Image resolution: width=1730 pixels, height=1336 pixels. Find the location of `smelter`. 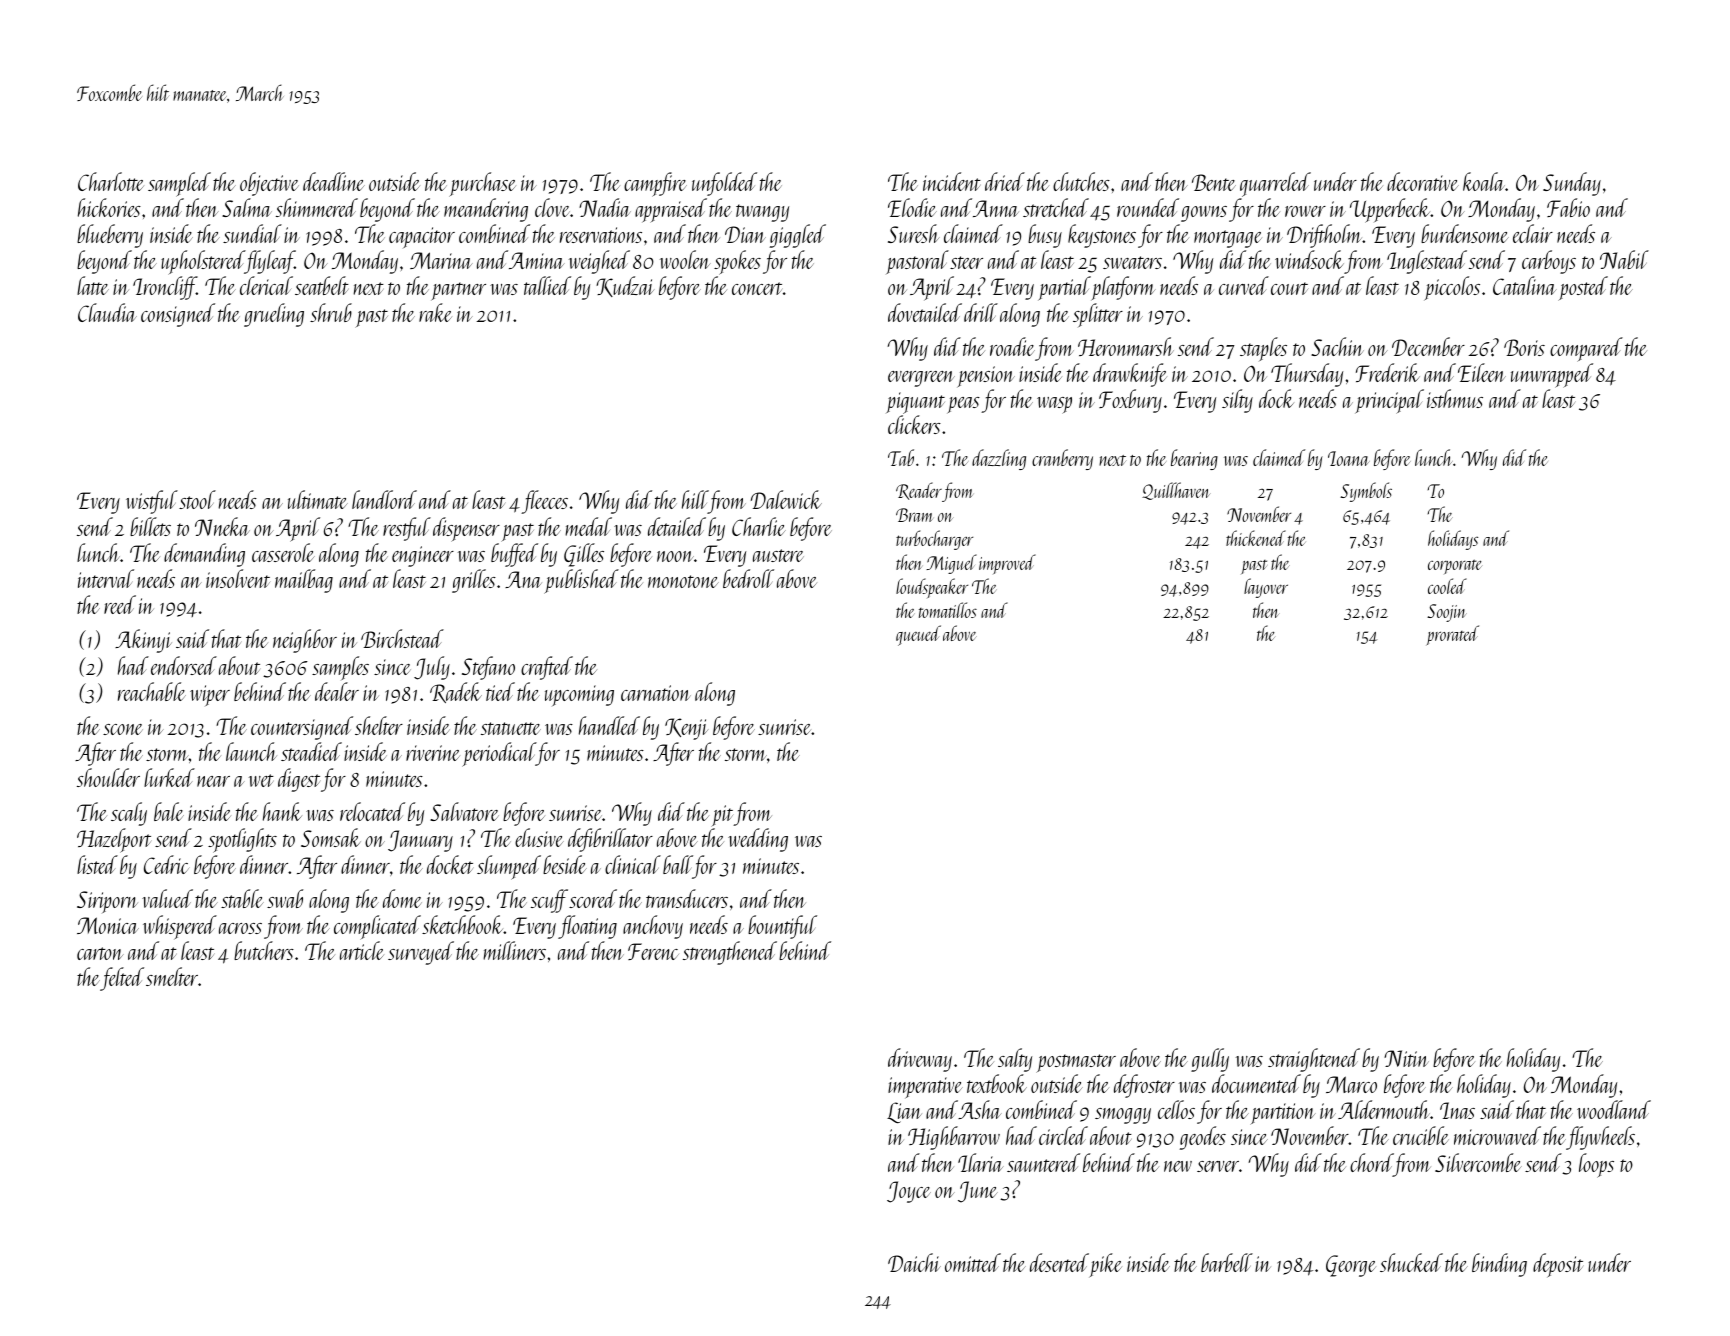

smelter is located at coordinates (172, 976).
